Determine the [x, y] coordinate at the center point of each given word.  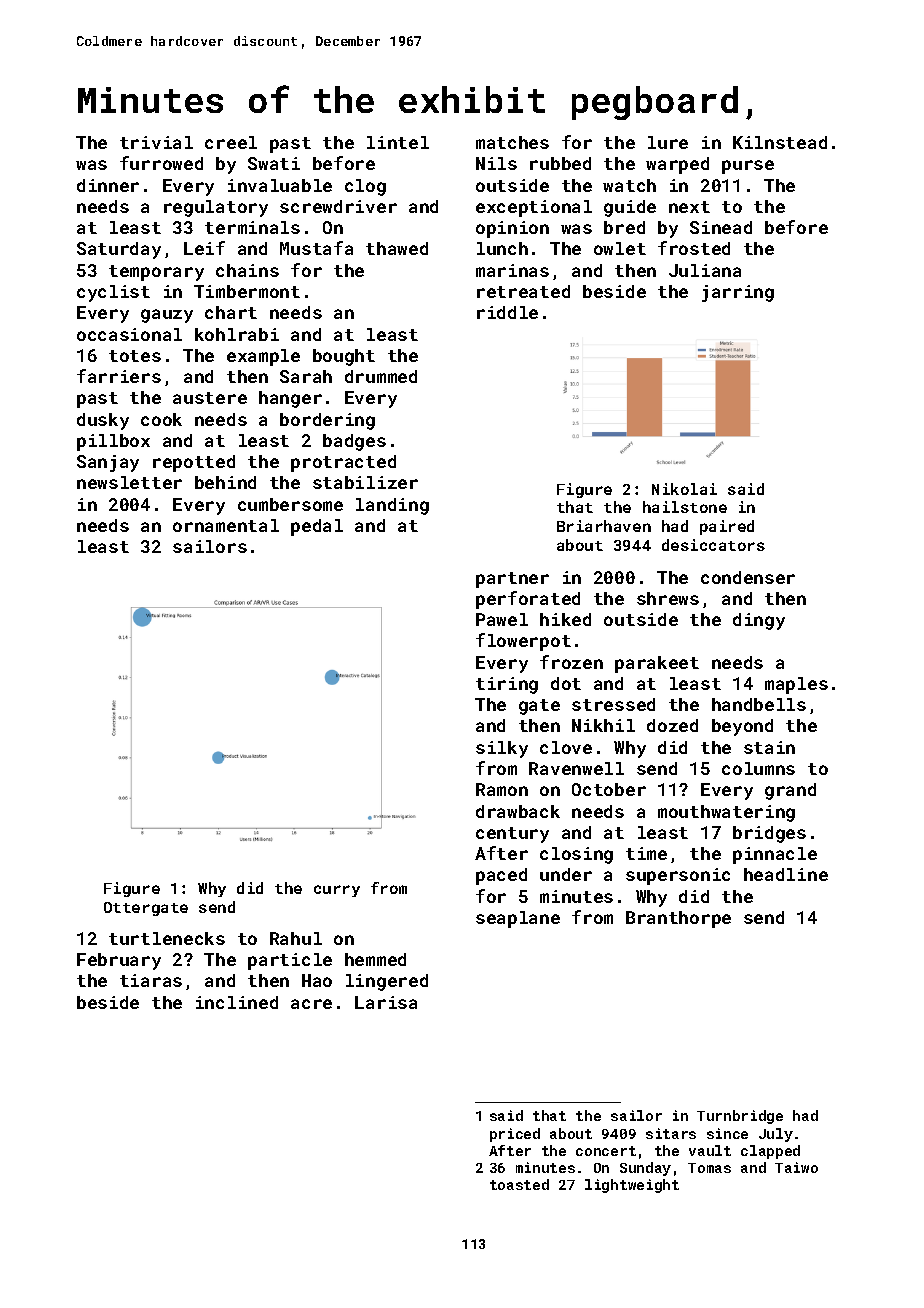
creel [231, 142]
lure [668, 142]
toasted [519, 1184]
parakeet [657, 664]
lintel [398, 142]
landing [392, 506]
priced [515, 1135]
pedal [317, 527]
